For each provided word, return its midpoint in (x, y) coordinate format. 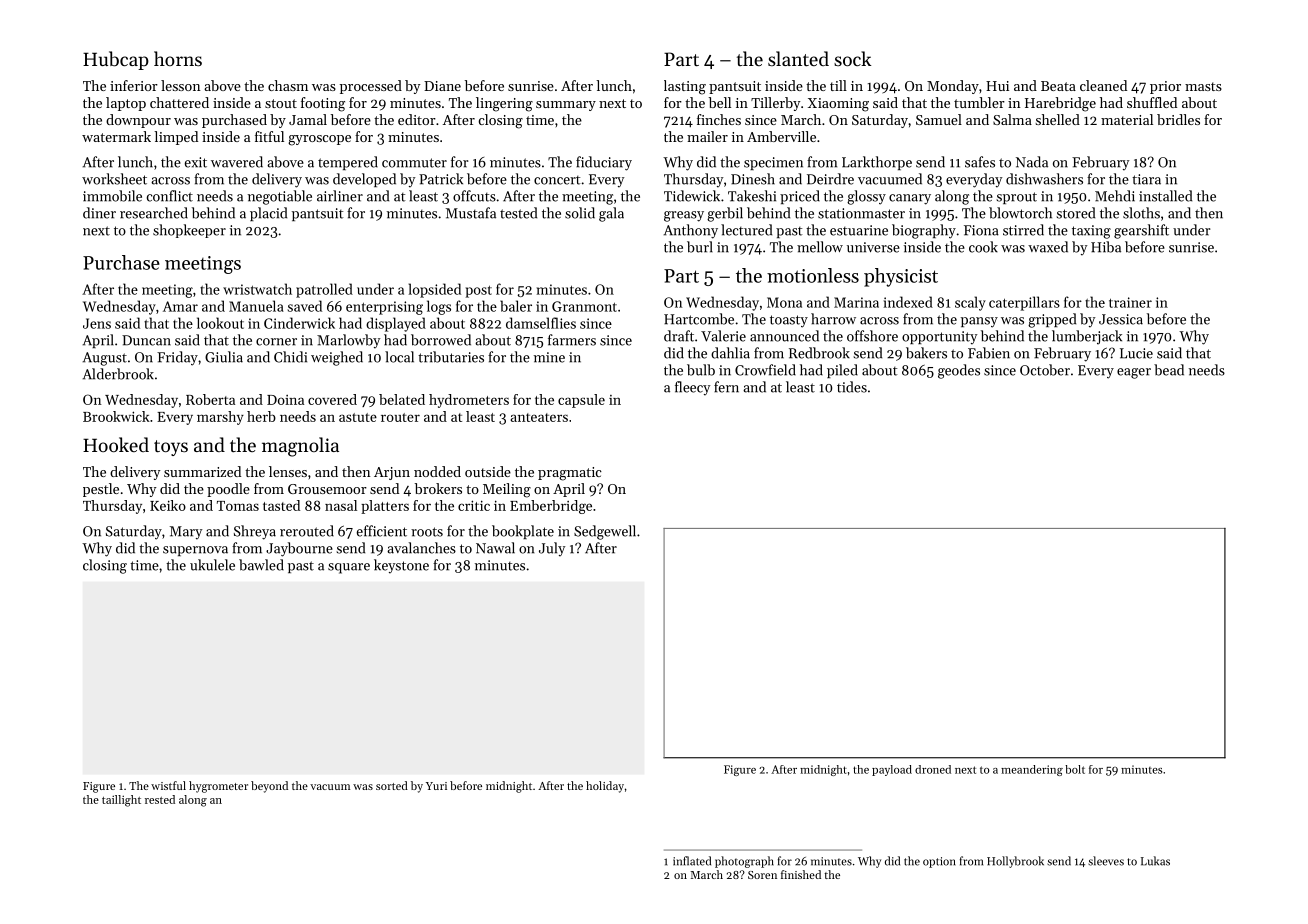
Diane (442, 86)
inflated (692, 861)
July (552, 549)
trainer (1130, 302)
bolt (1075, 769)
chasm (288, 85)
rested (160, 799)
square (349, 568)
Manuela (256, 306)
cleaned (1103, 85)
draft (679, 336)
